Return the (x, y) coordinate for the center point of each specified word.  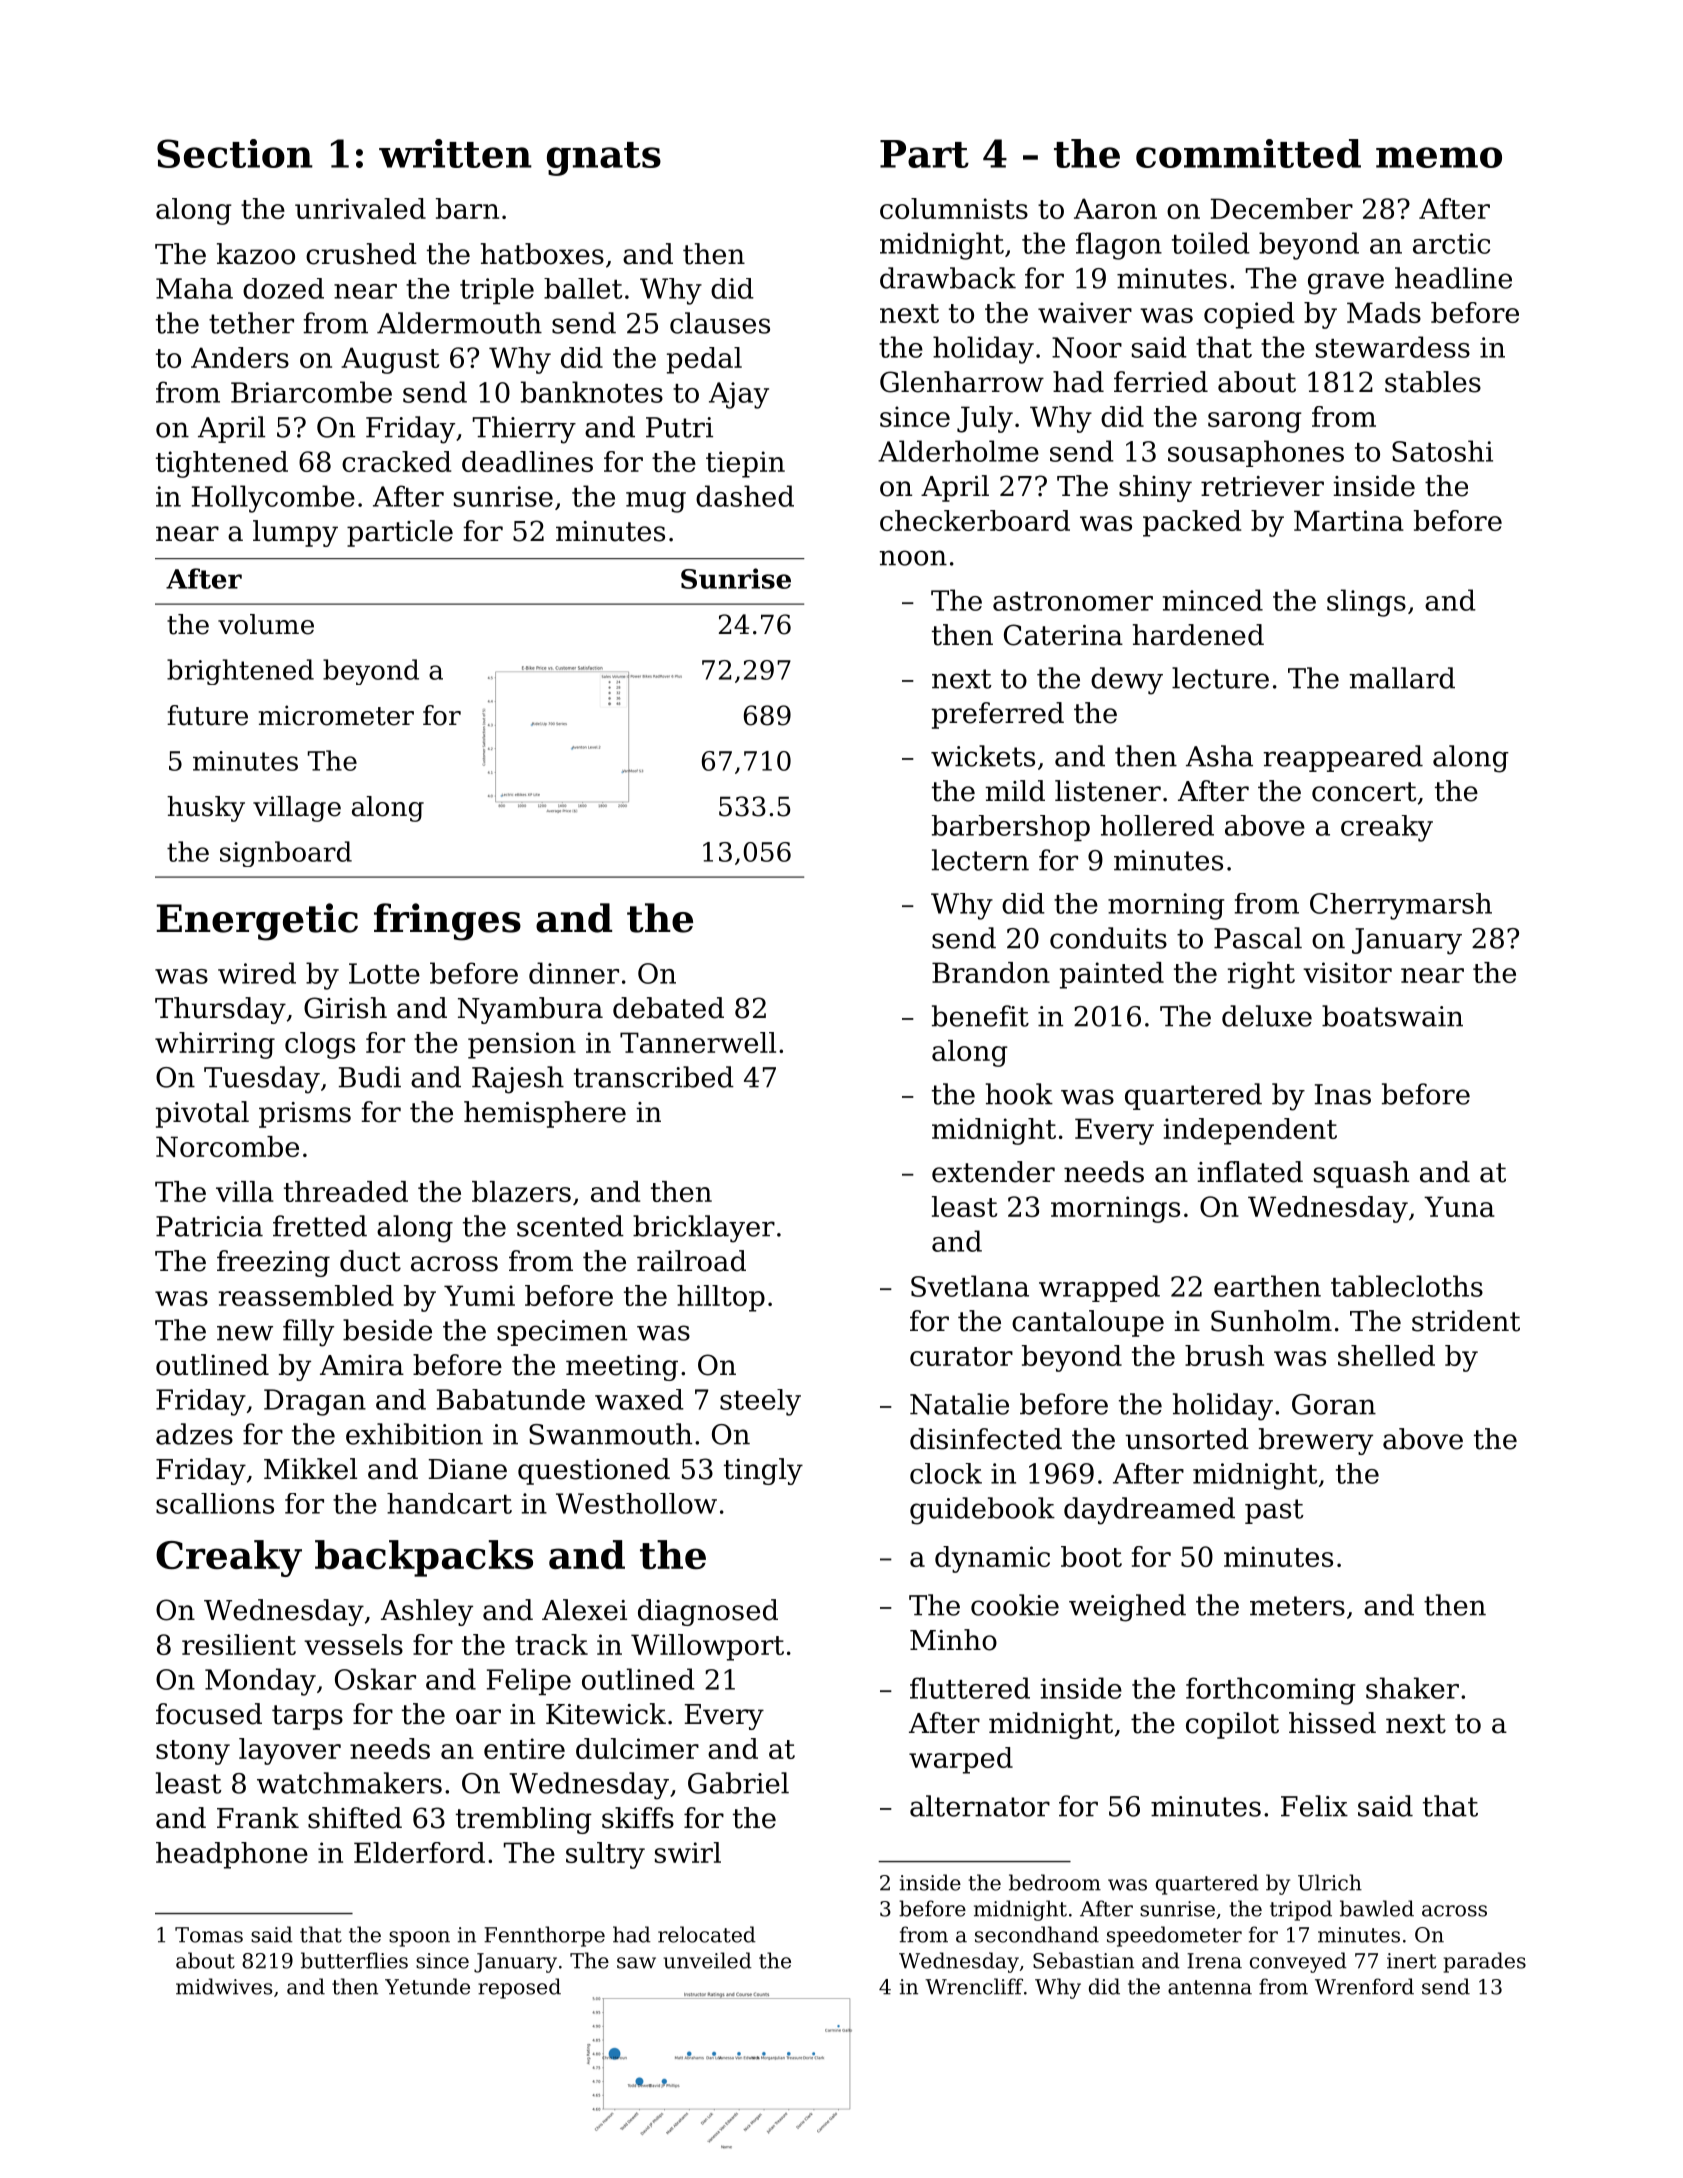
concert (1364, 792)
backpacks (424, 1558)
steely (760, 1402)
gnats (604, 159)
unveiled (707, 1960)
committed (1248, 153)
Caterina (1063, 635)
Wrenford (1364, 1986)
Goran (1334, 1404)
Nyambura (530, 1010)
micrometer (336, 715)
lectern (980, 860)
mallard (1402, 678)
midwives (224, 1986)
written (455, 153)
